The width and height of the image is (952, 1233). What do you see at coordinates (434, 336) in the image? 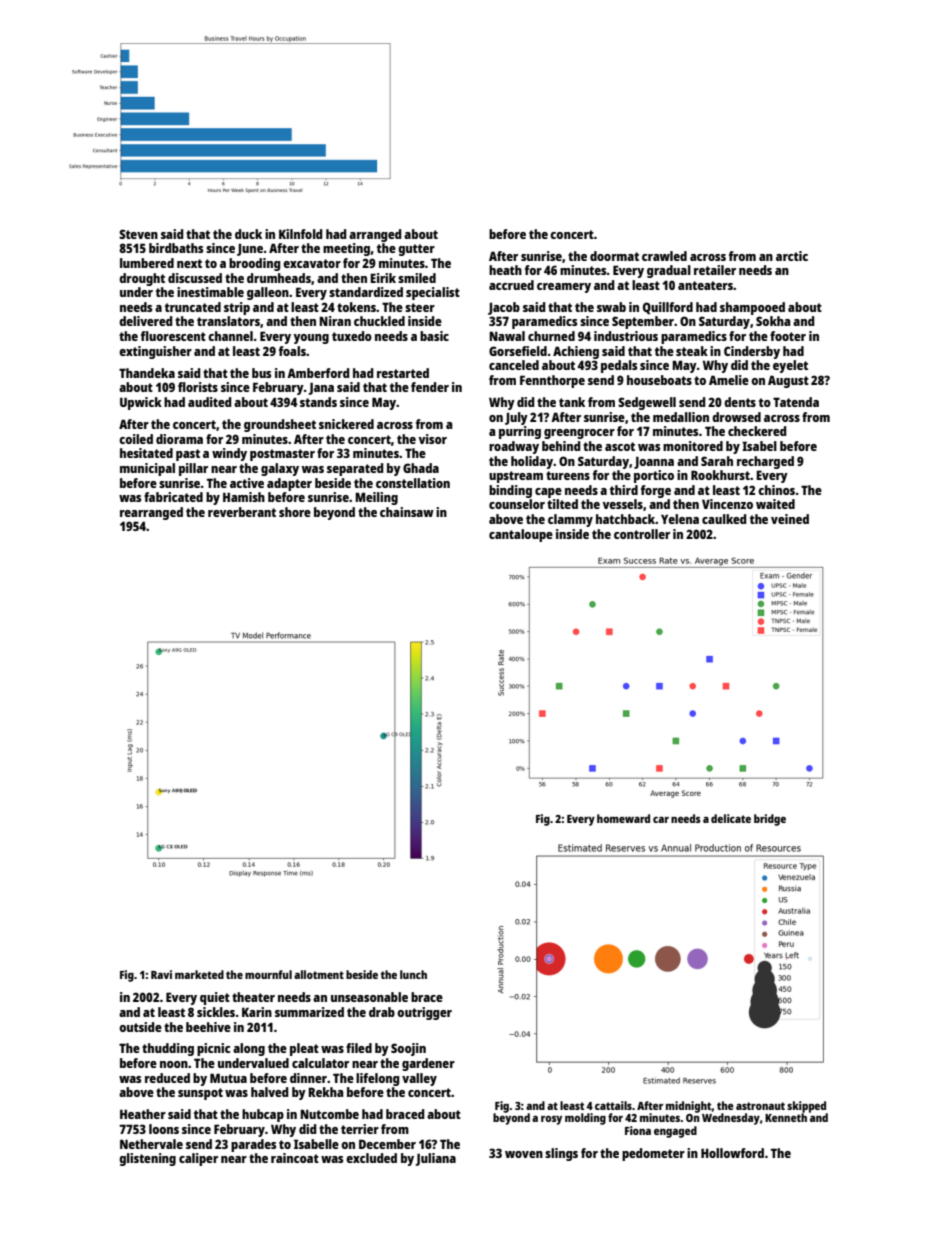
I see `basic` at bounding box center [434, 336].
